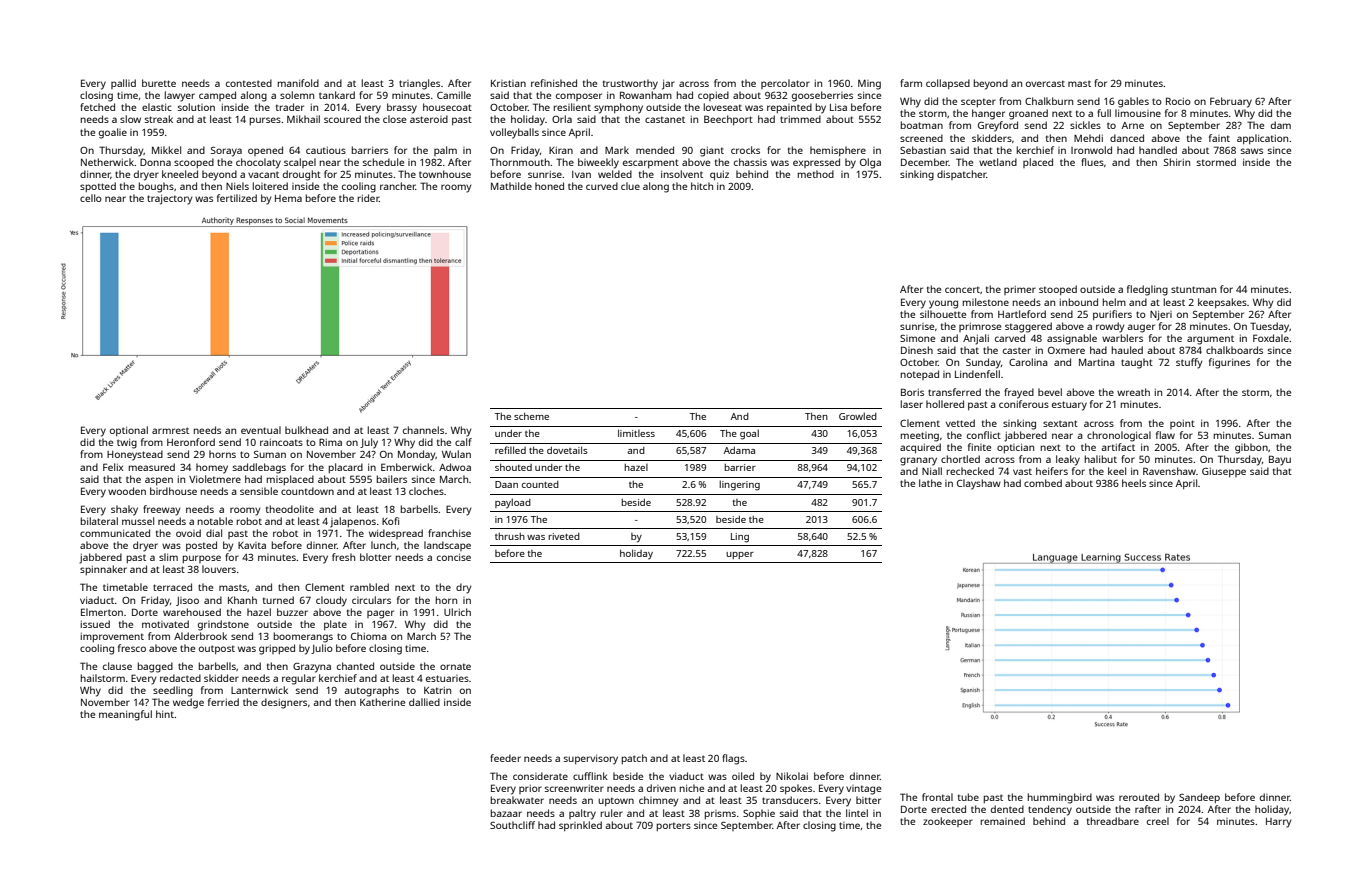 This screenshot has height=887, width=1372. Describe the element at coordinates (591, 760) in the screenshot. I see `supervisory` at that location.
